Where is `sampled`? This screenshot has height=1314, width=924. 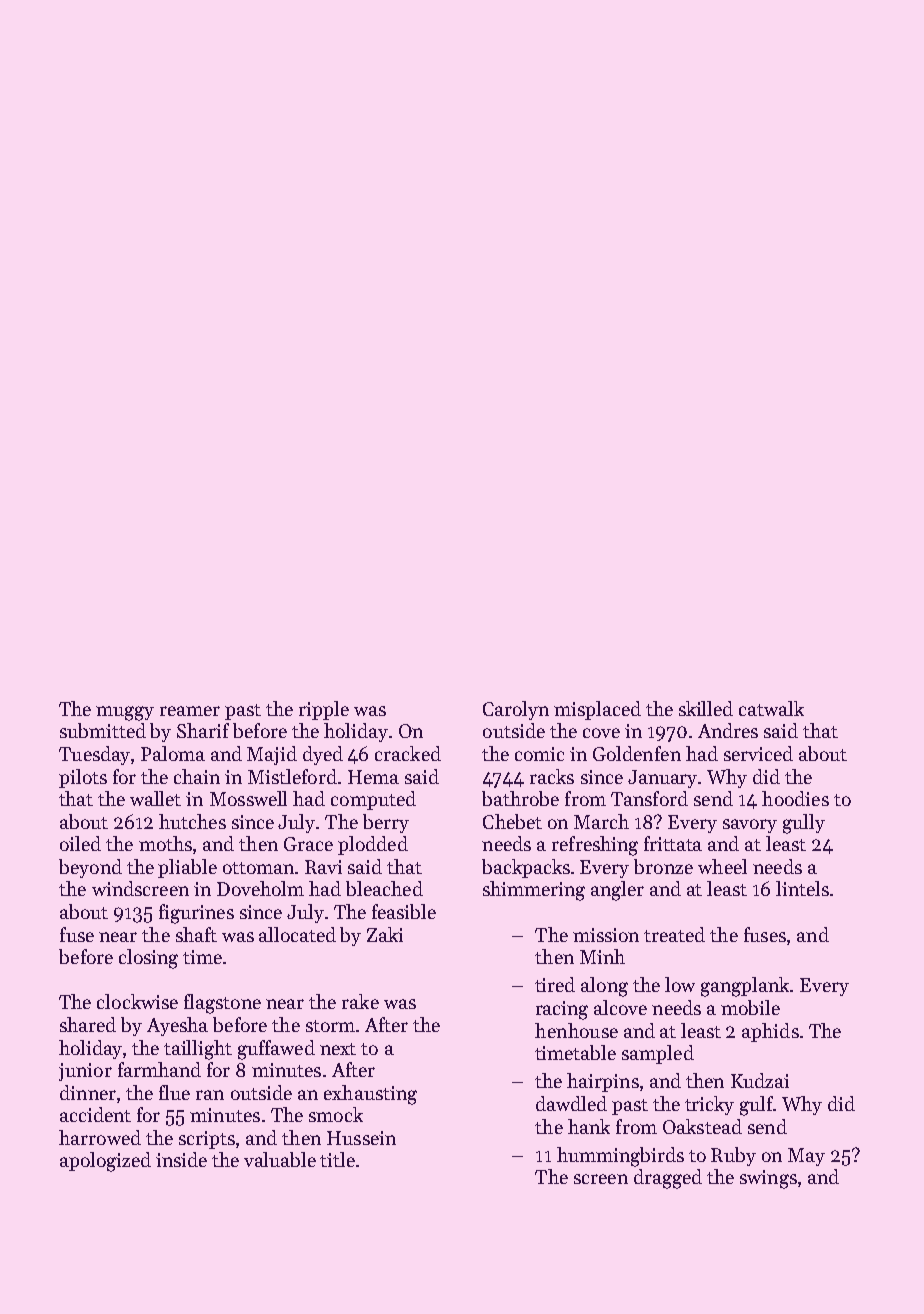
sampled is located at coordinates (658, 1054).
